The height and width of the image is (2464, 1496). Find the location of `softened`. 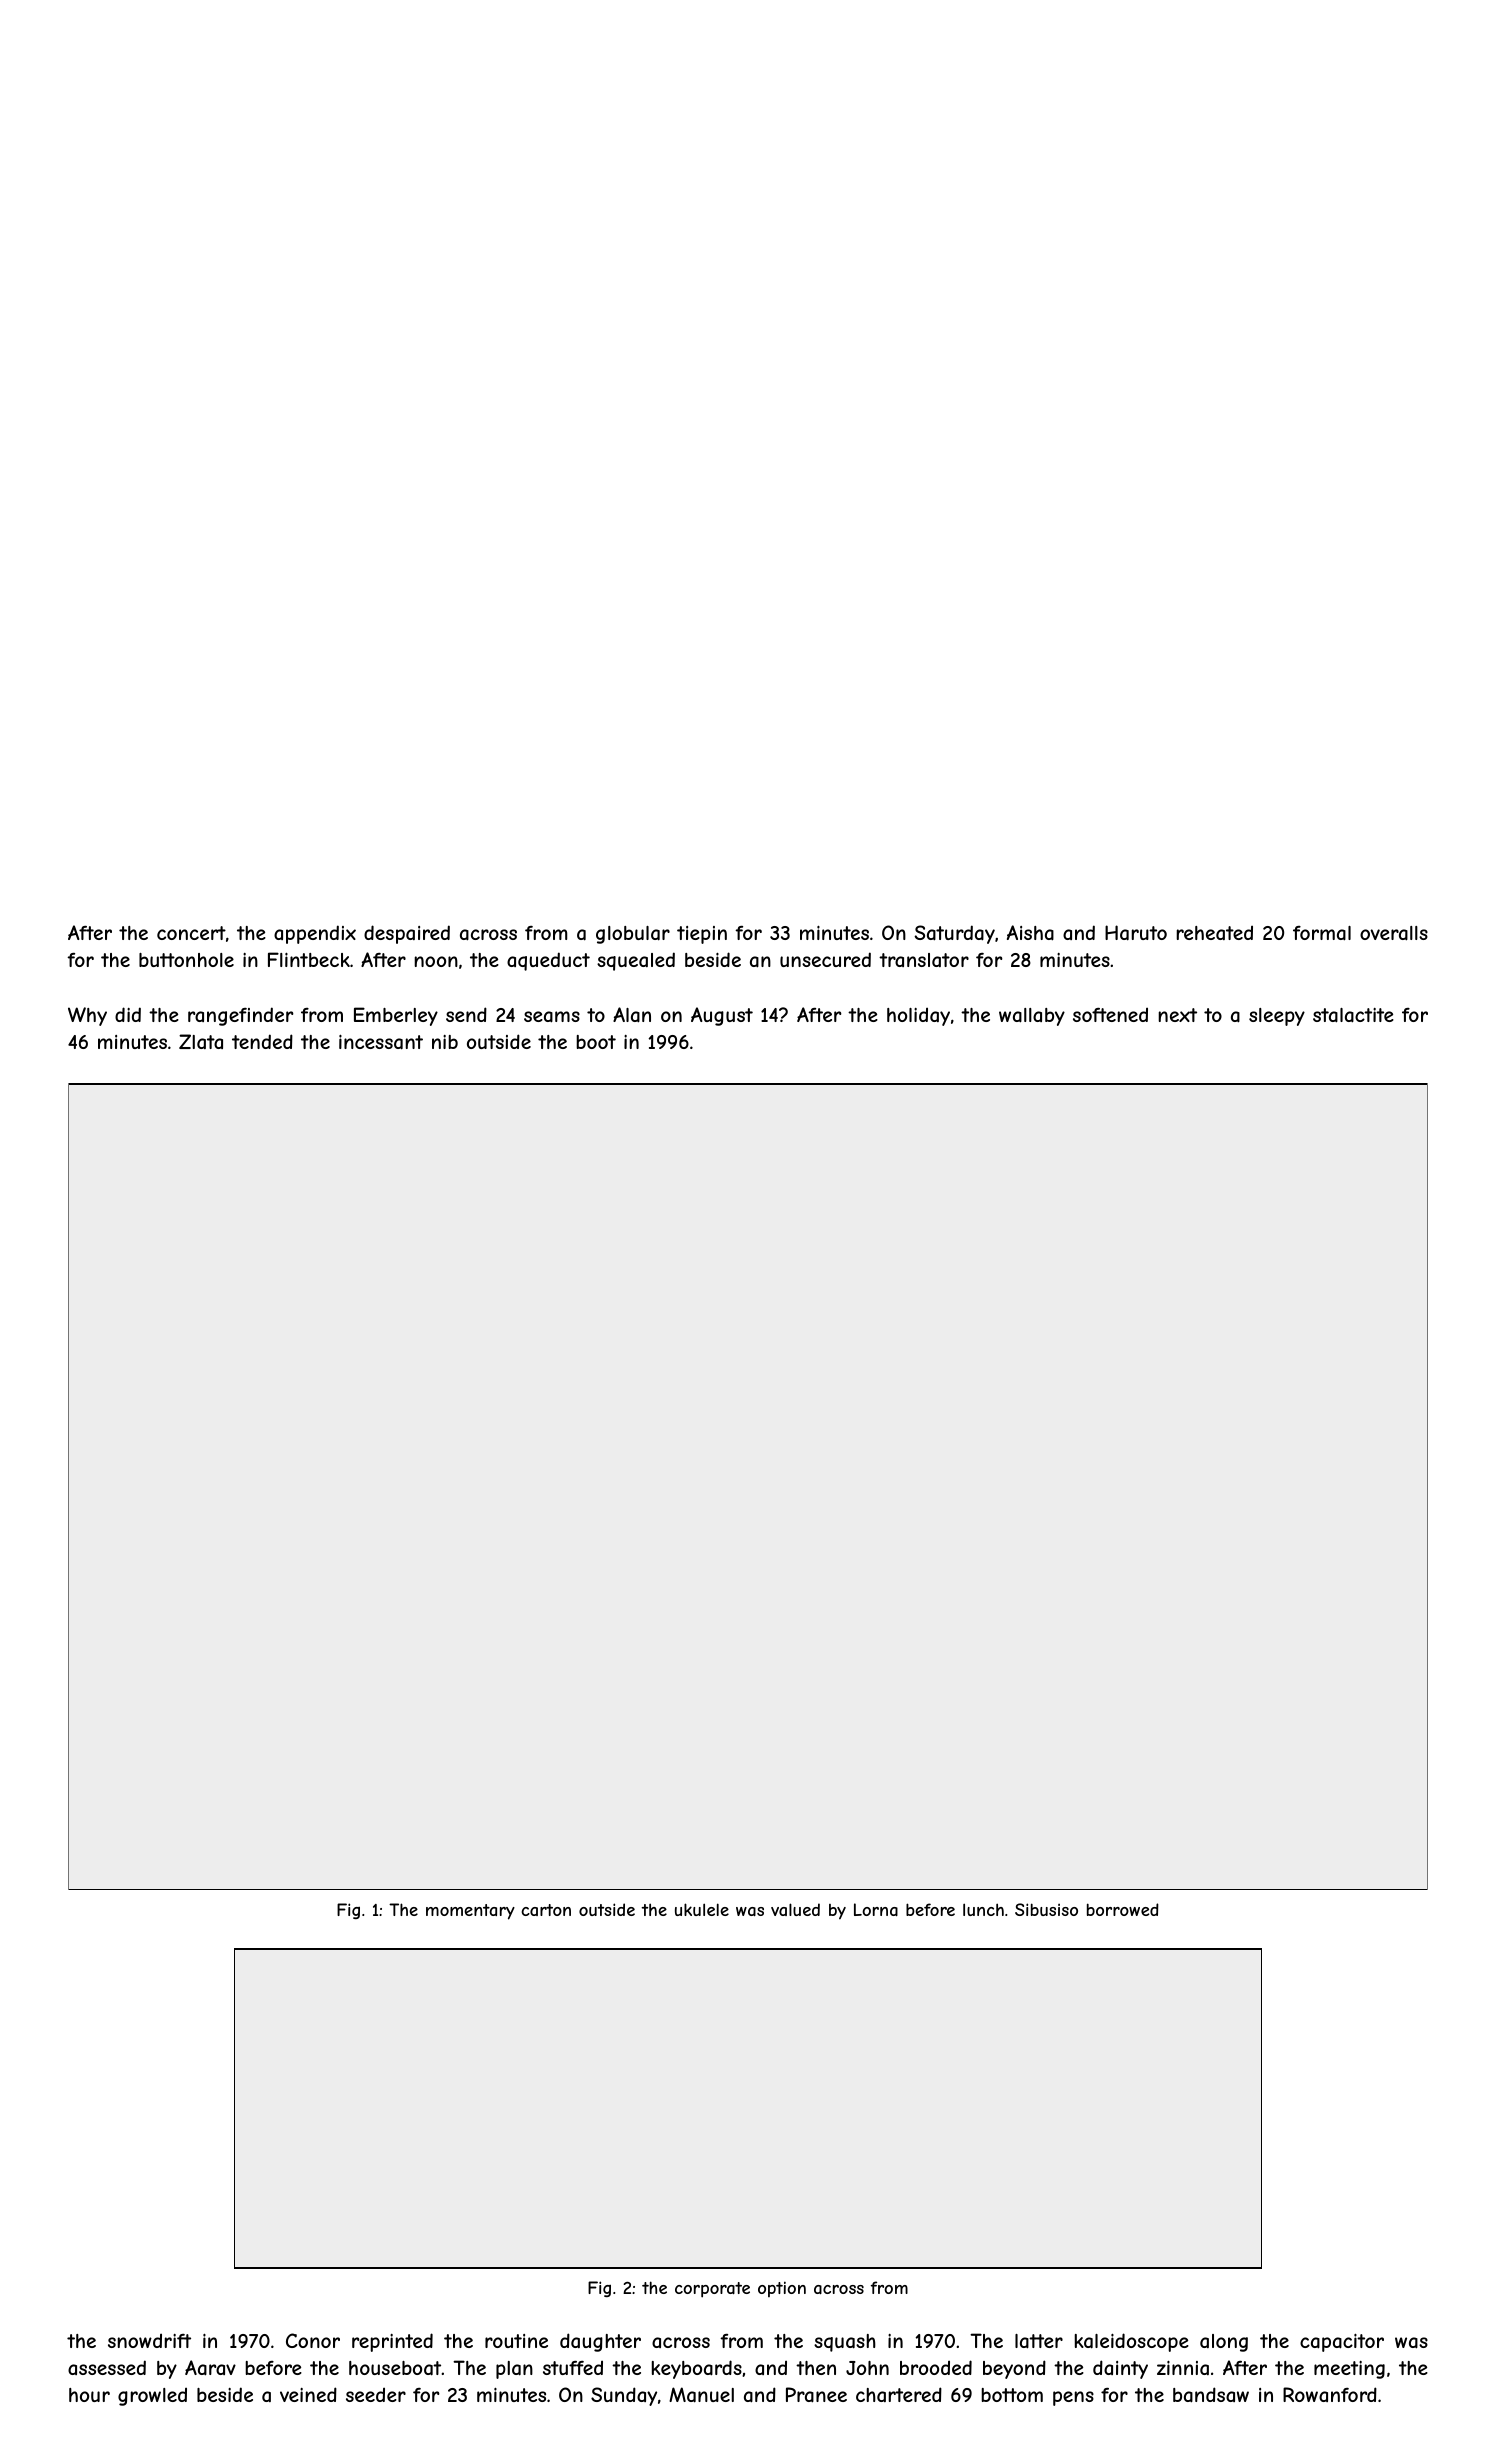

softened is located at coordinates (1110, 1015).
